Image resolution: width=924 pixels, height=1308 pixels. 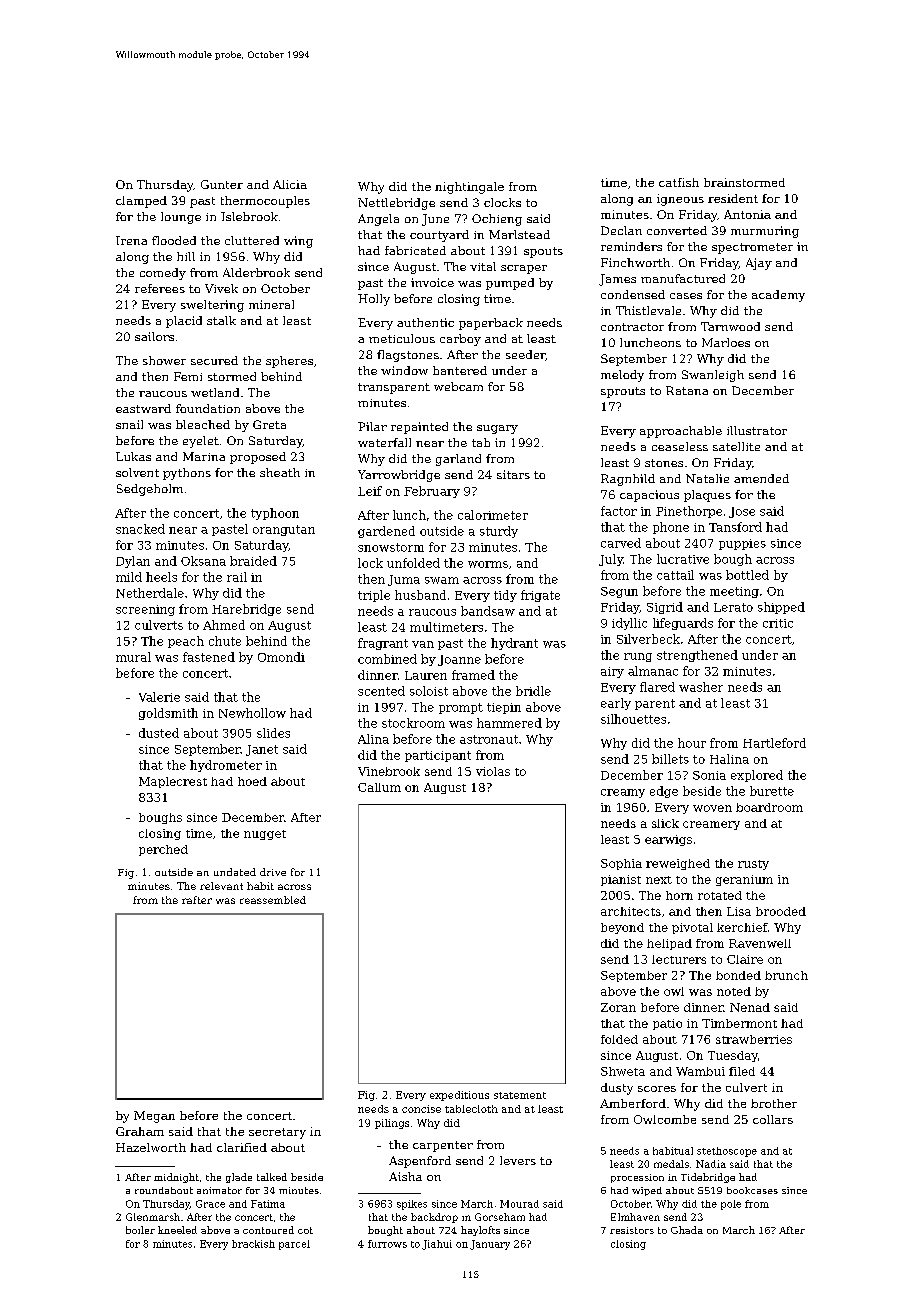 What do you see at coordinates (778, 623) in the screenshot?
I see `critic` at bounding box center [778, 623].
